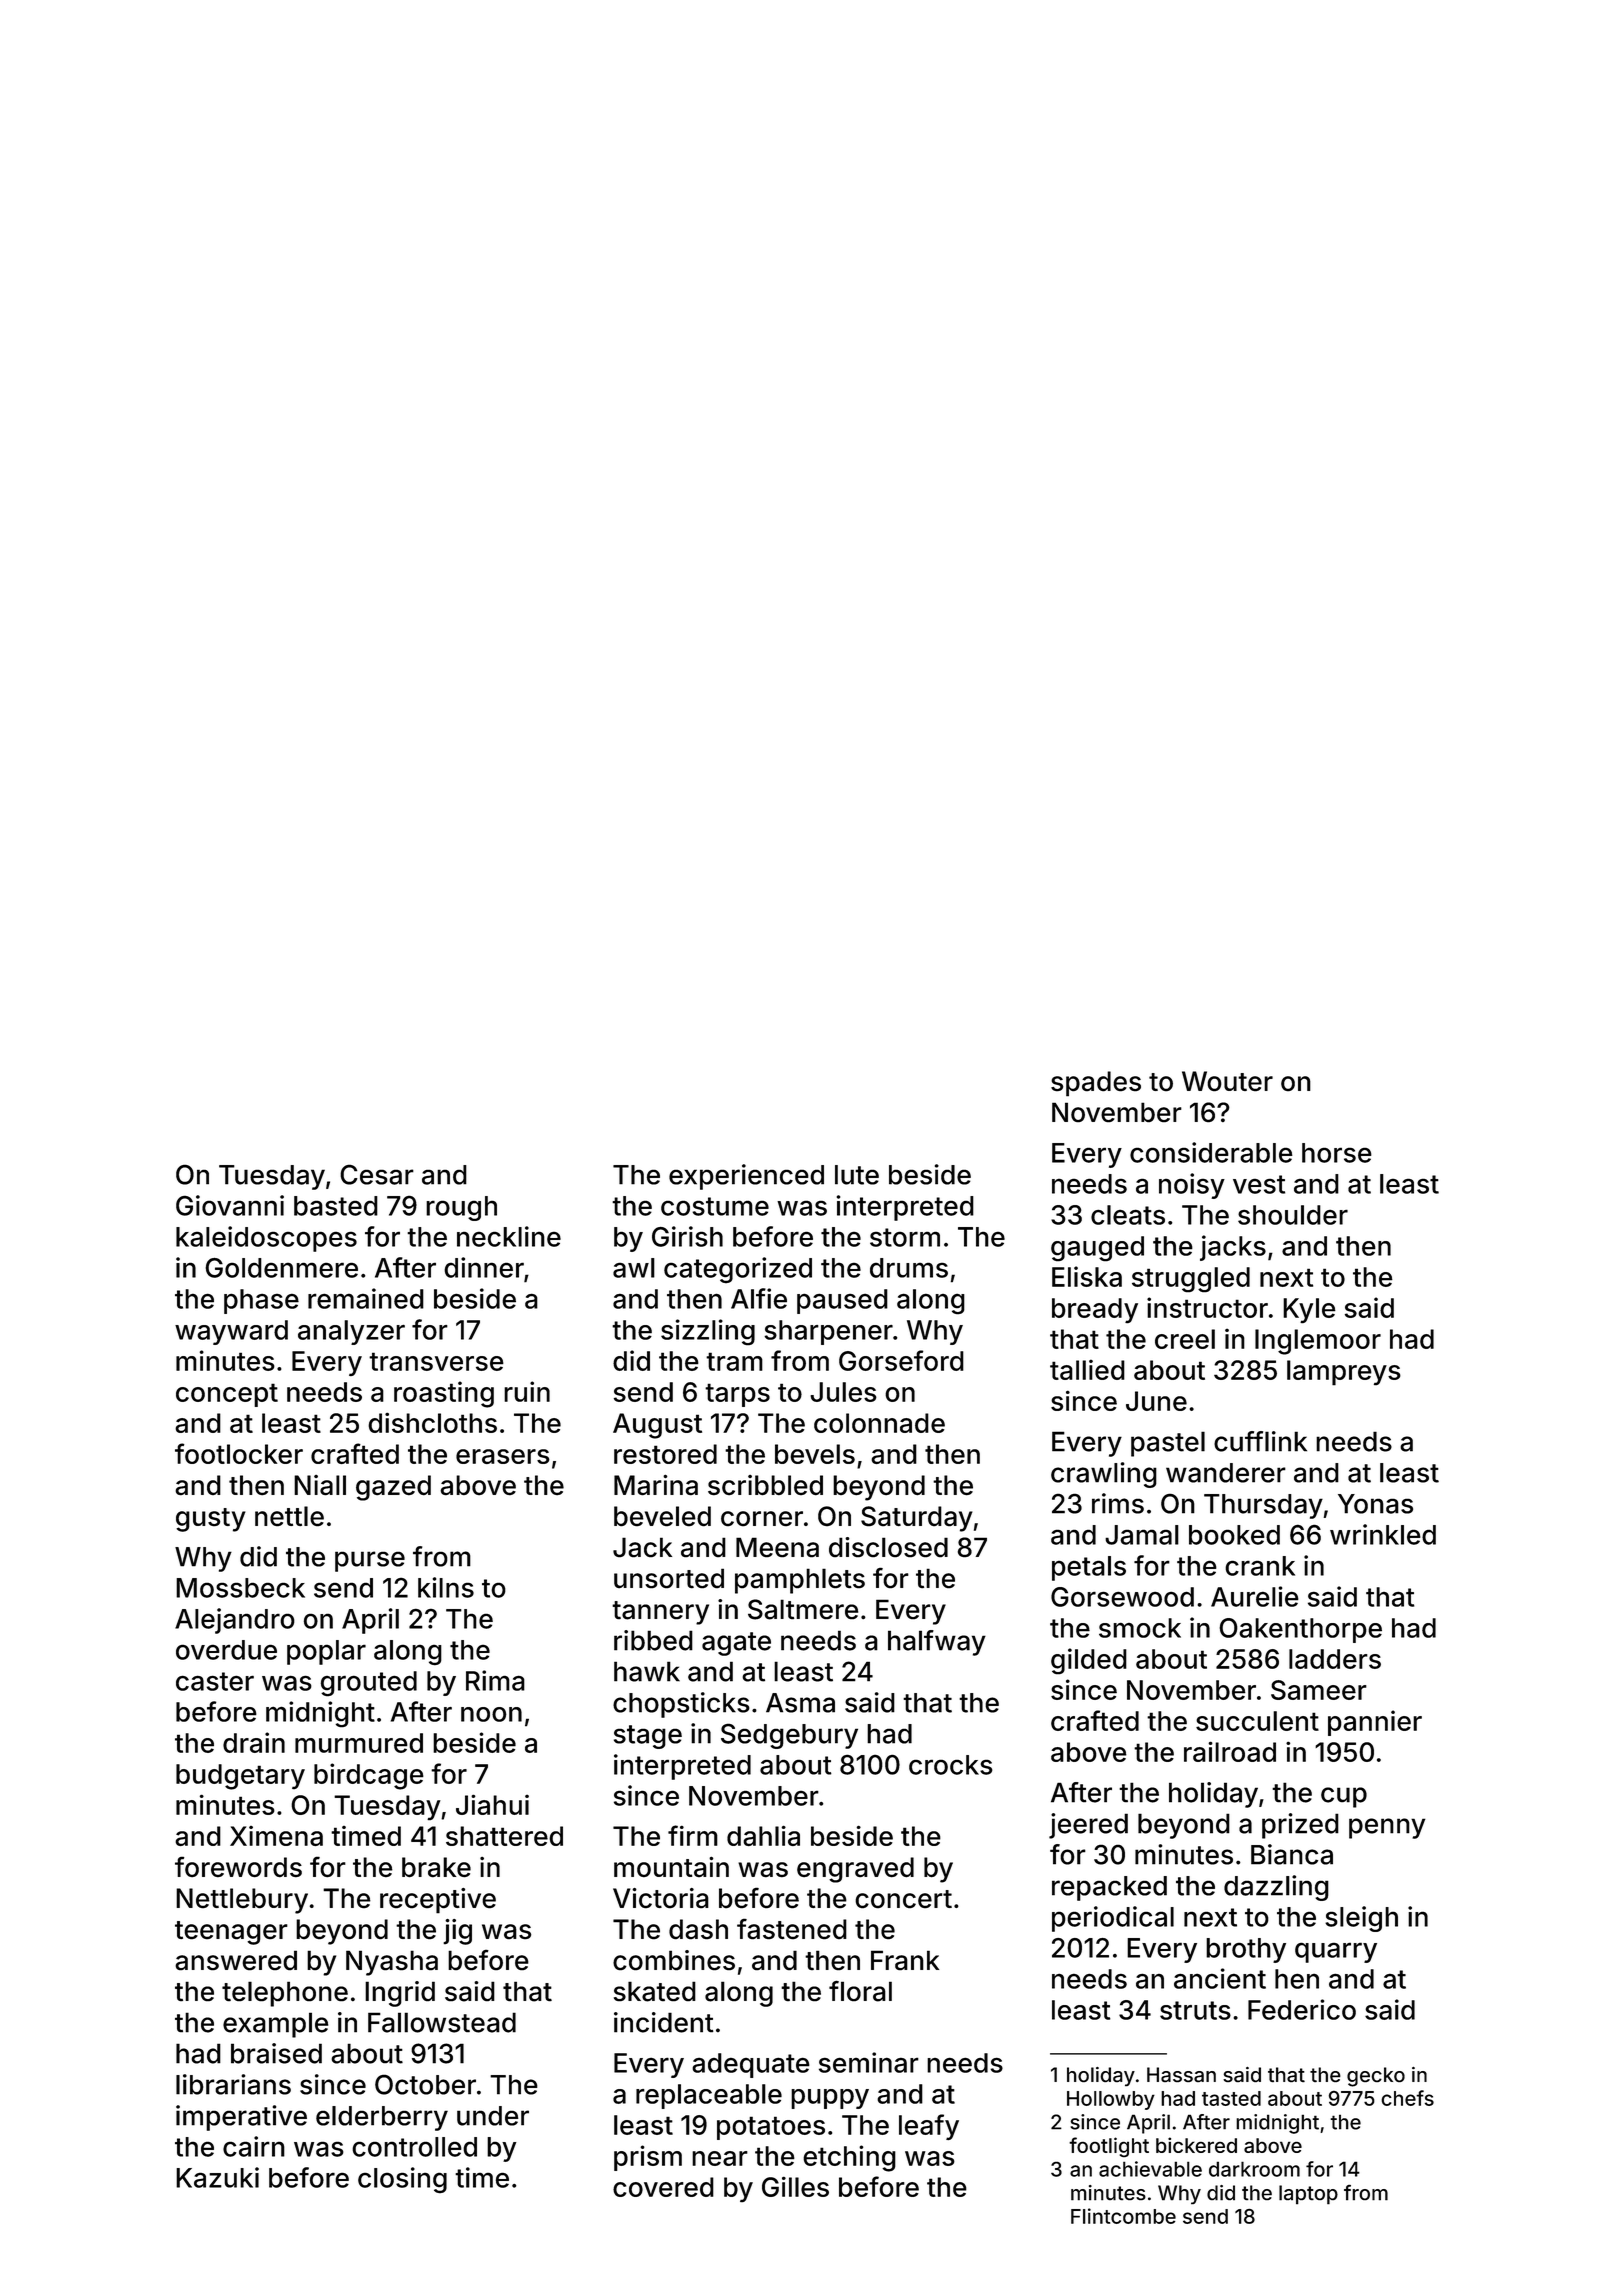 Image resolution: width=1620 pixels, height=2292 pixels. I want to click on budgetary, so click(240, 1777).
